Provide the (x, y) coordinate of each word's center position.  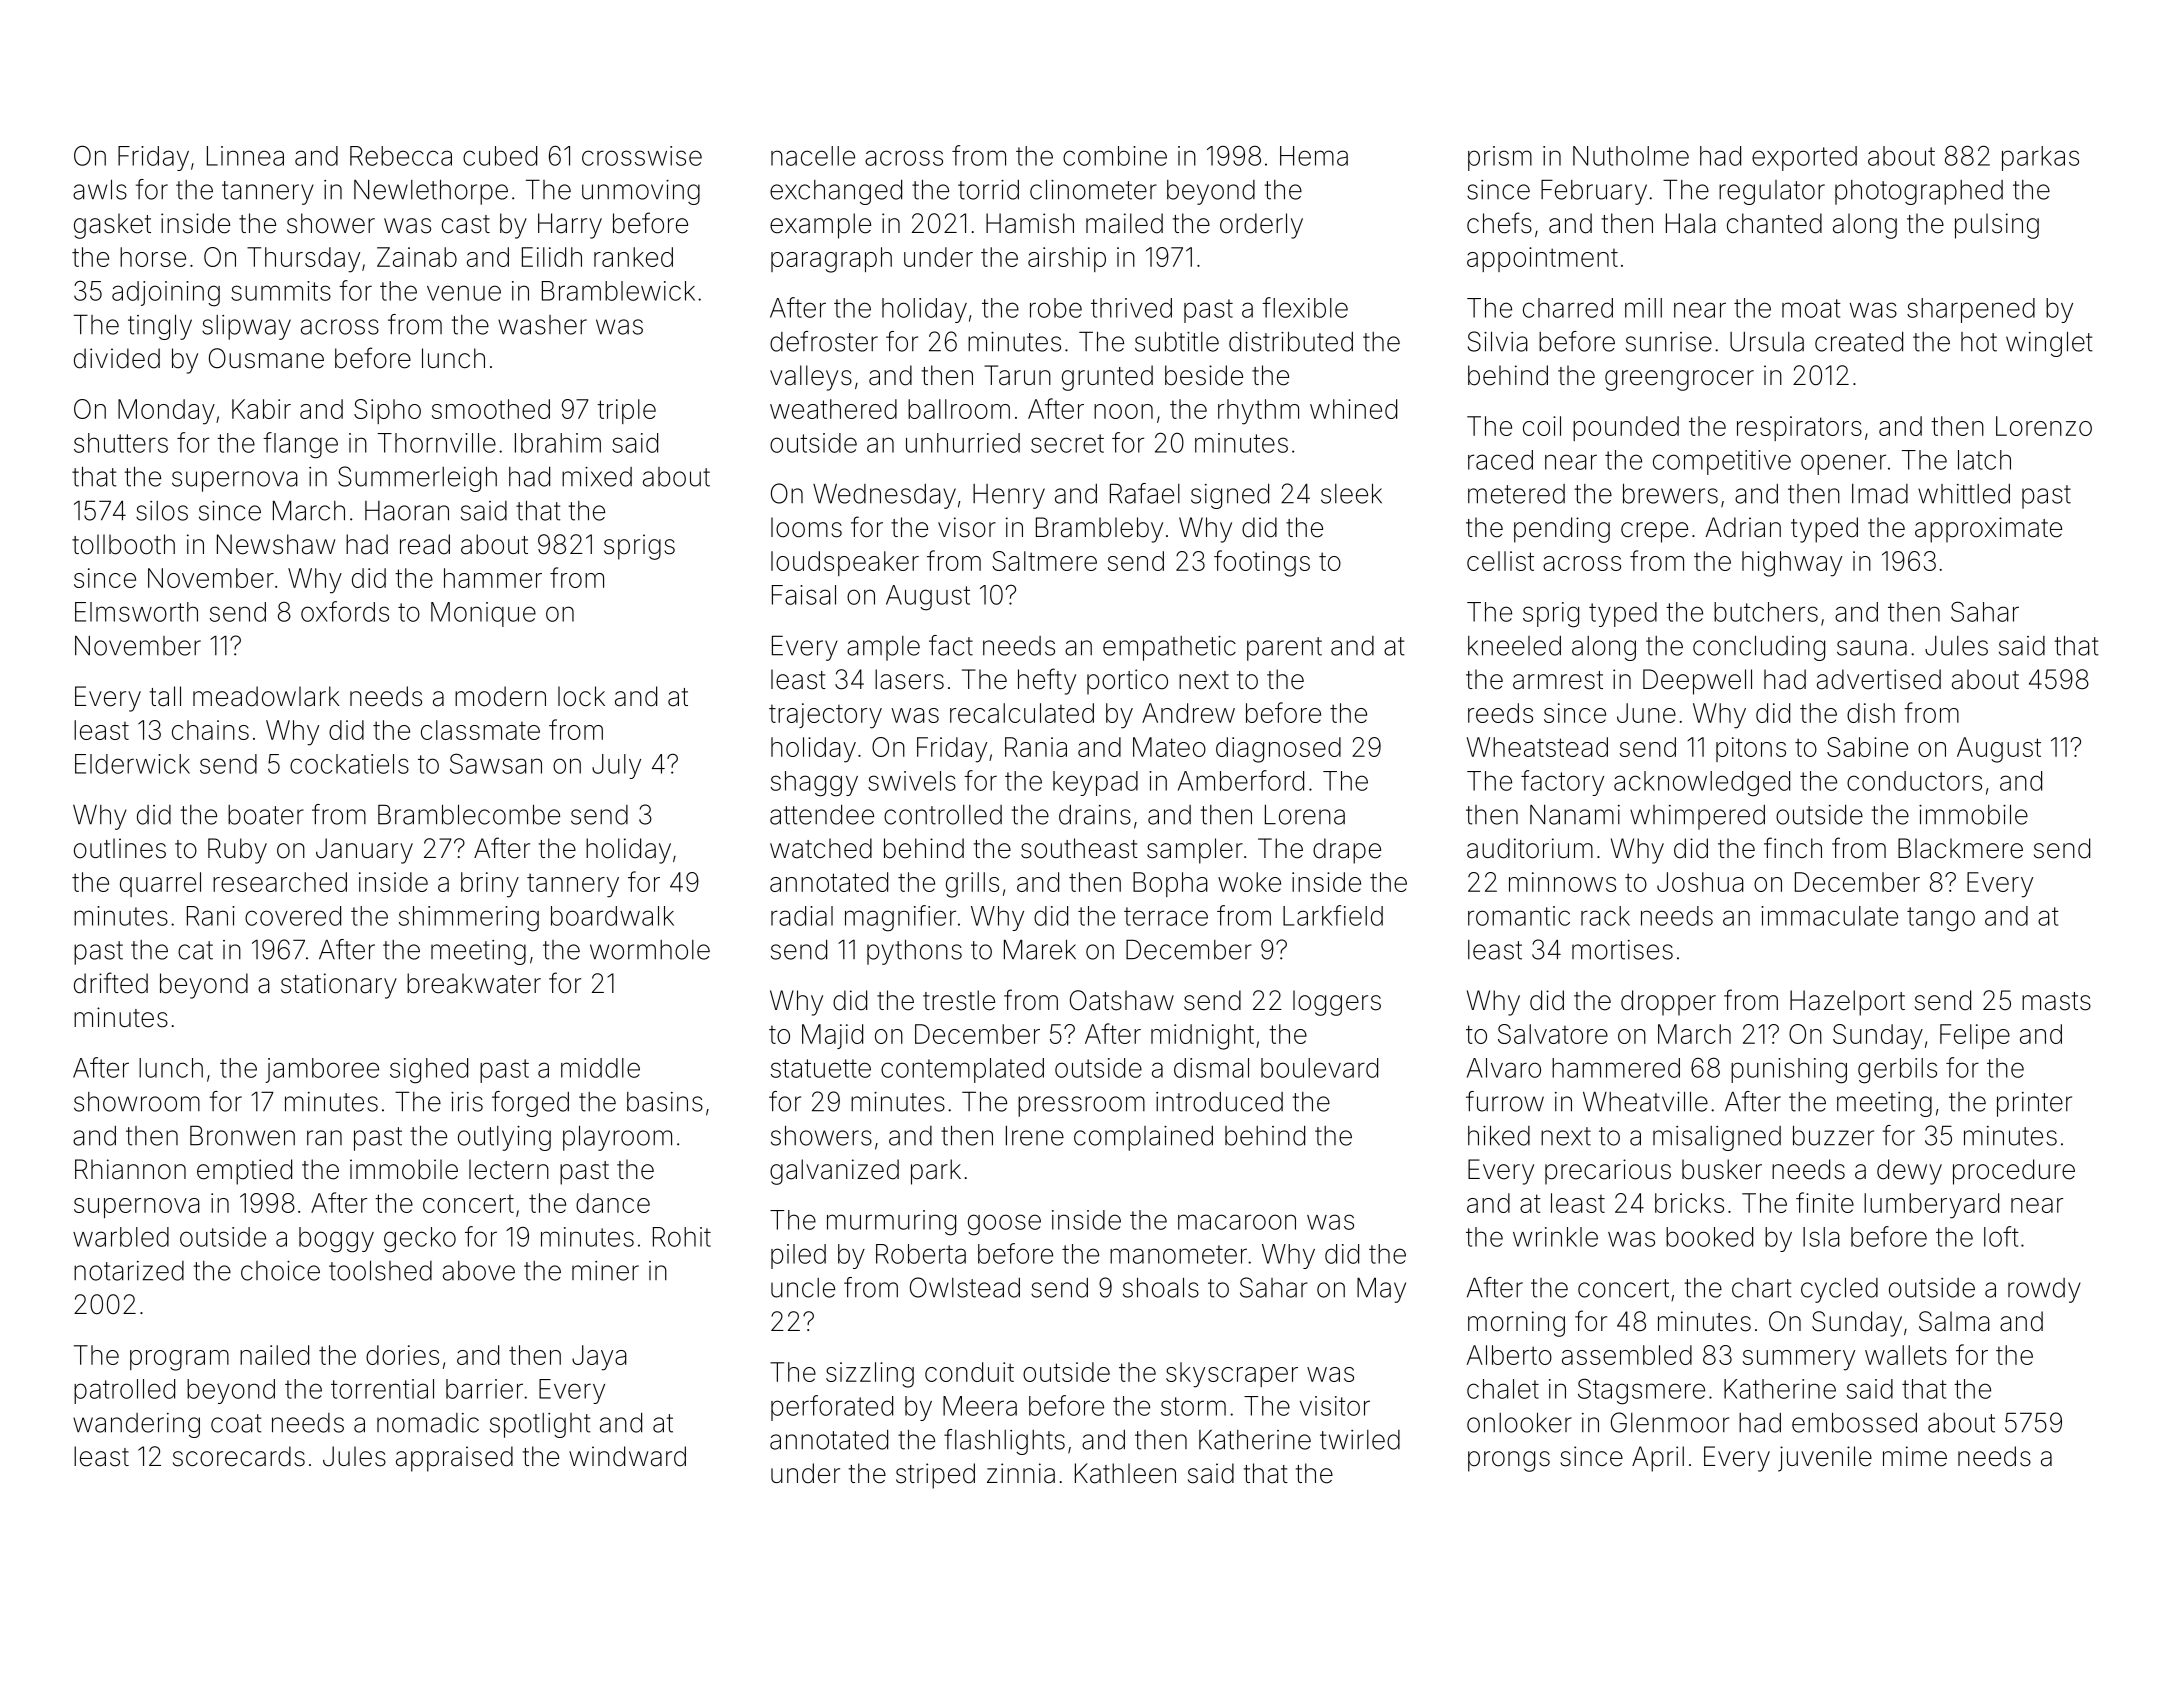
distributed (1291, 341)
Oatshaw (1122, 1000)
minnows (1562, 882)
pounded (1626, 428)
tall (165, 696)
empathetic (1169, 648)
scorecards (239, 1456)
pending (1562, 530)
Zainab (417, 257)
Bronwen (242, 1135)
